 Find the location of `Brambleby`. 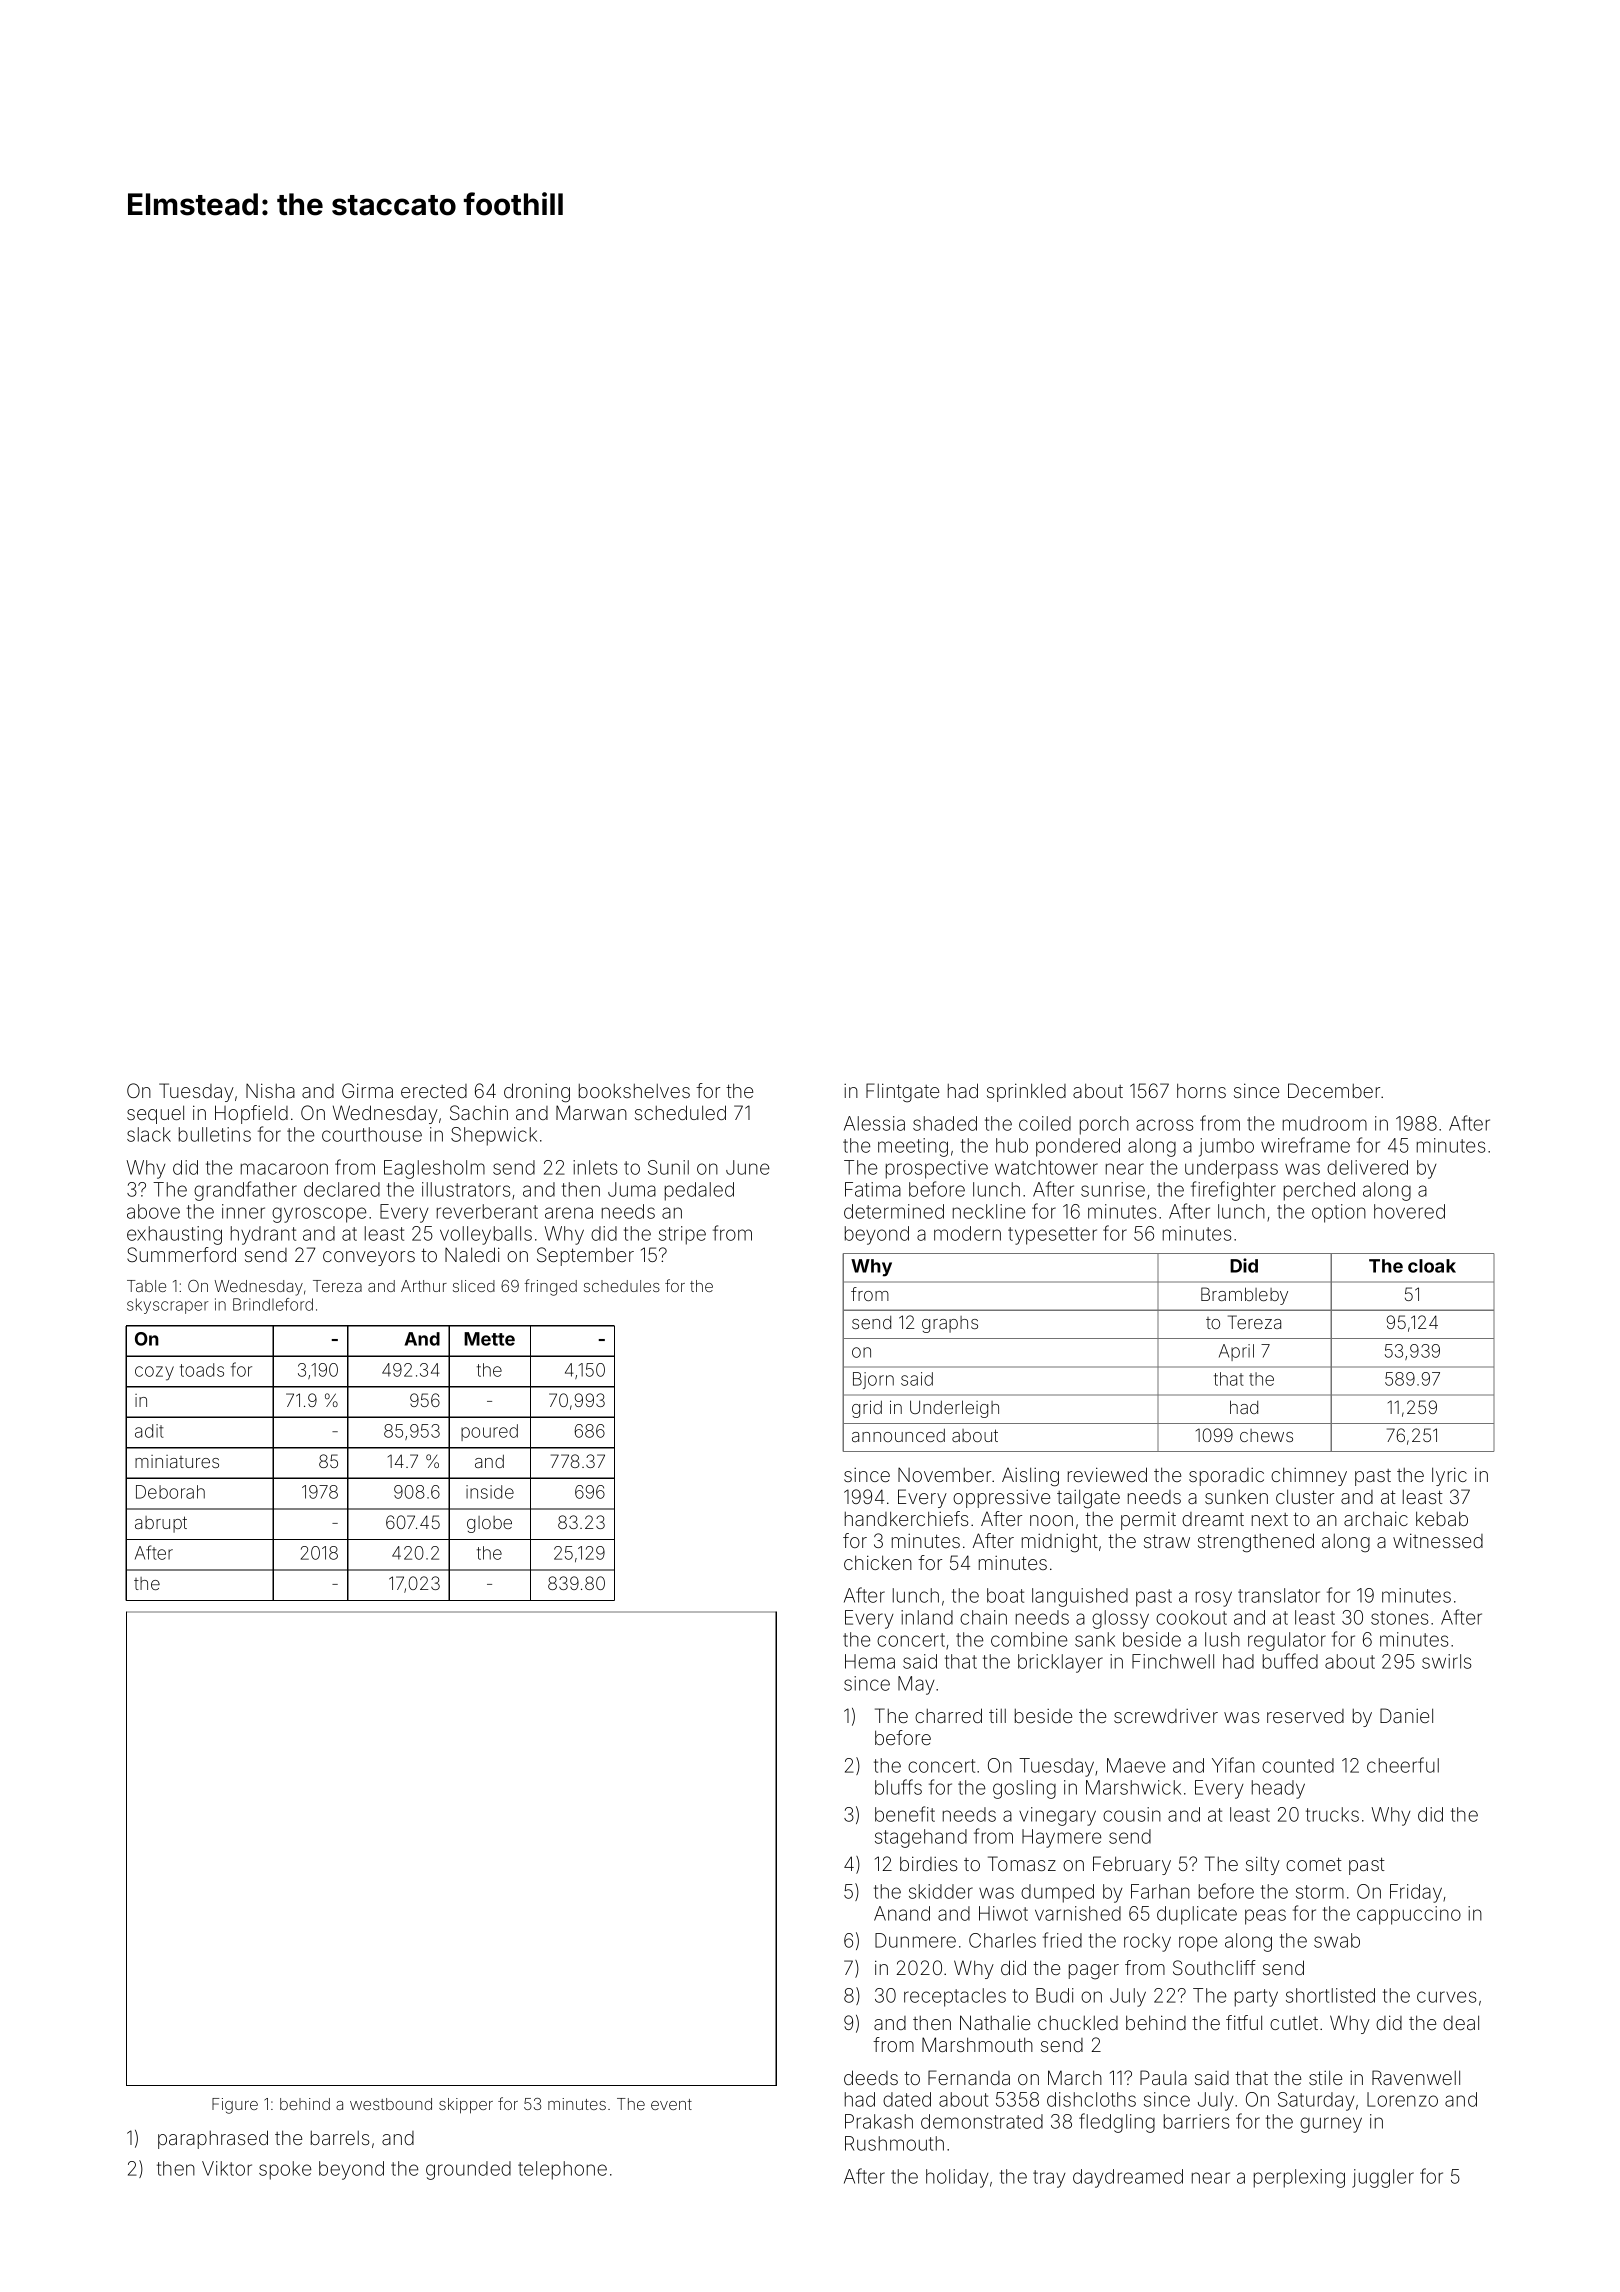

Brambleby is located at coordinates (1244, 1296).
